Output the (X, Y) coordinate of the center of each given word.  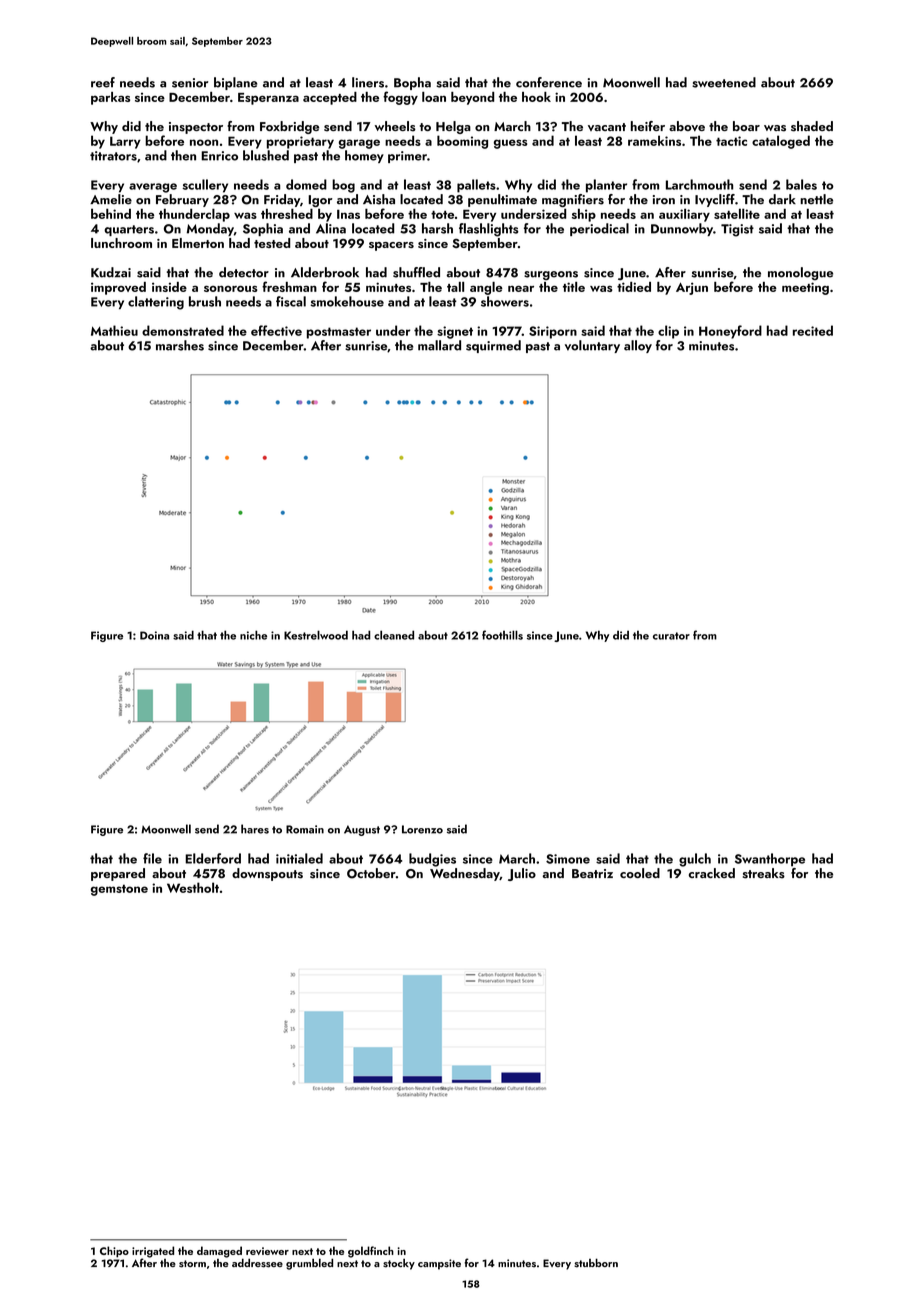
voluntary (592, 346)
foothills (502, 635)
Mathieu (114, 330)
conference (549, 82)
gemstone (119, 890)
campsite (439, 1264)
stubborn (596, 1263)
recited (813, 330)
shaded (812, 126)
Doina (154, 635)
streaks (764, 873)
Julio (522, 874)
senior (190, 83)
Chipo (114, 1252)
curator (671, 636)
